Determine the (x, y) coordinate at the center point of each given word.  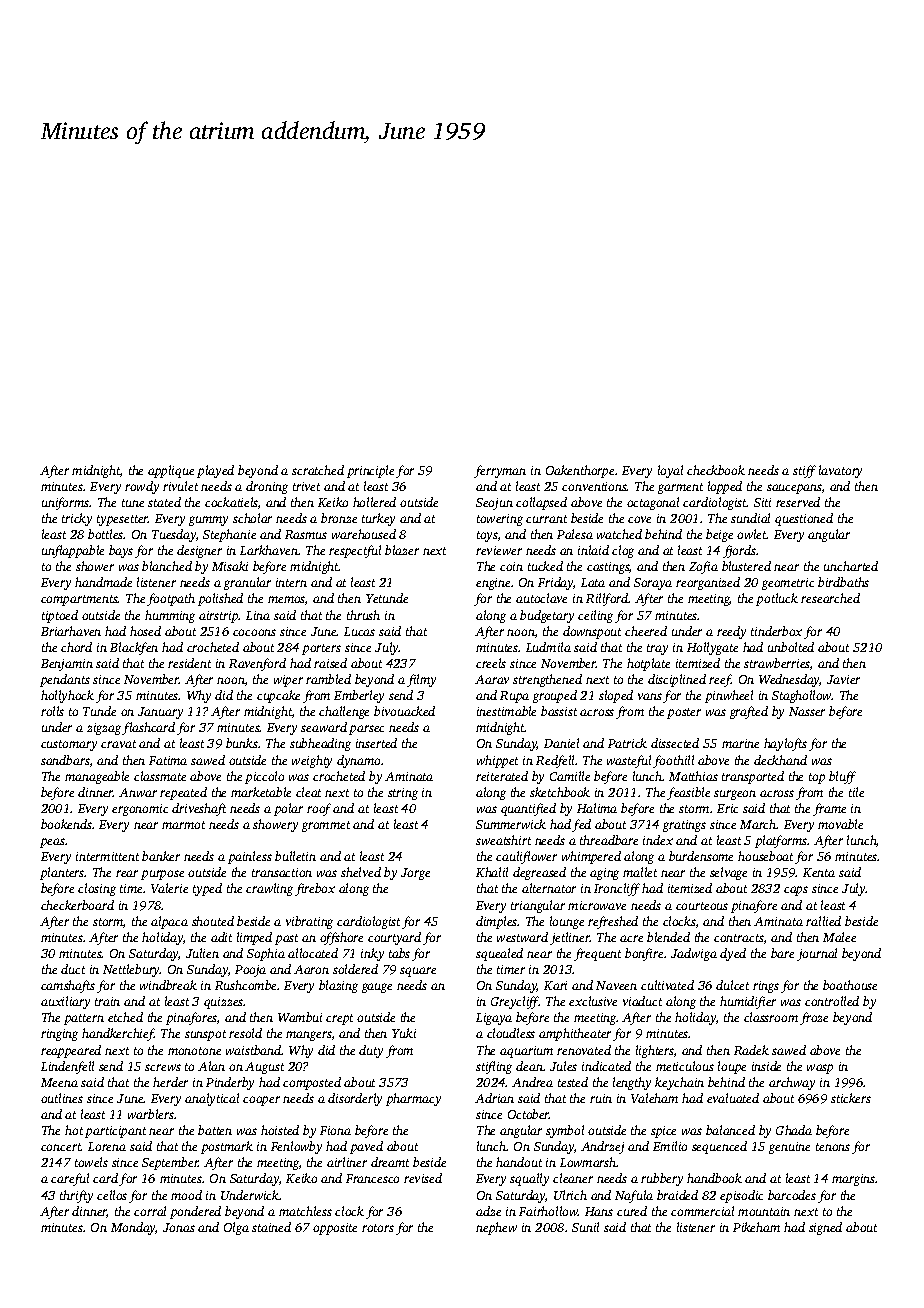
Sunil (585, 1227)
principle (370, 471)
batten (215, 1130)
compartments (79, 600)
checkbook (716, 470)
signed (825, 1228)
